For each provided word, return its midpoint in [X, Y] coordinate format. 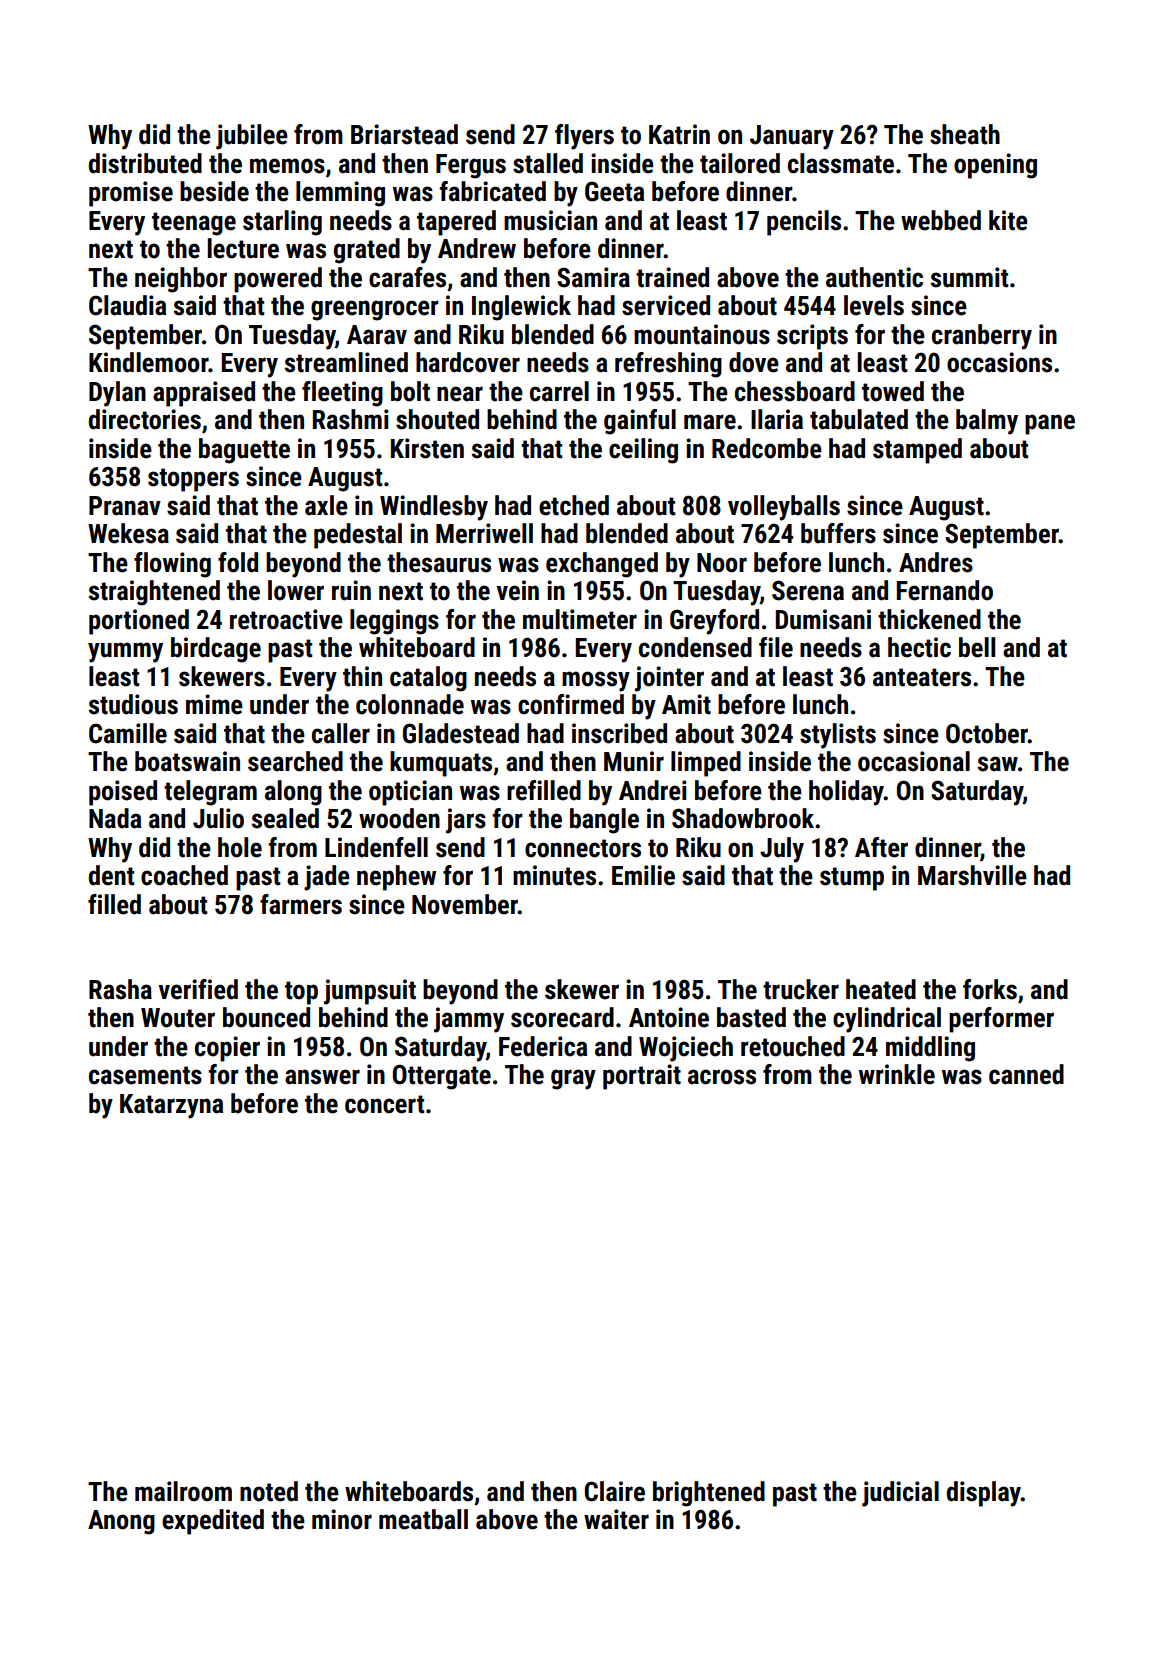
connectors [583, 848]
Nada [115, 818]
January [792, 137]
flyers [584, 137]
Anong [121, 1522]
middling [930, 1049]
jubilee [252, 137]
